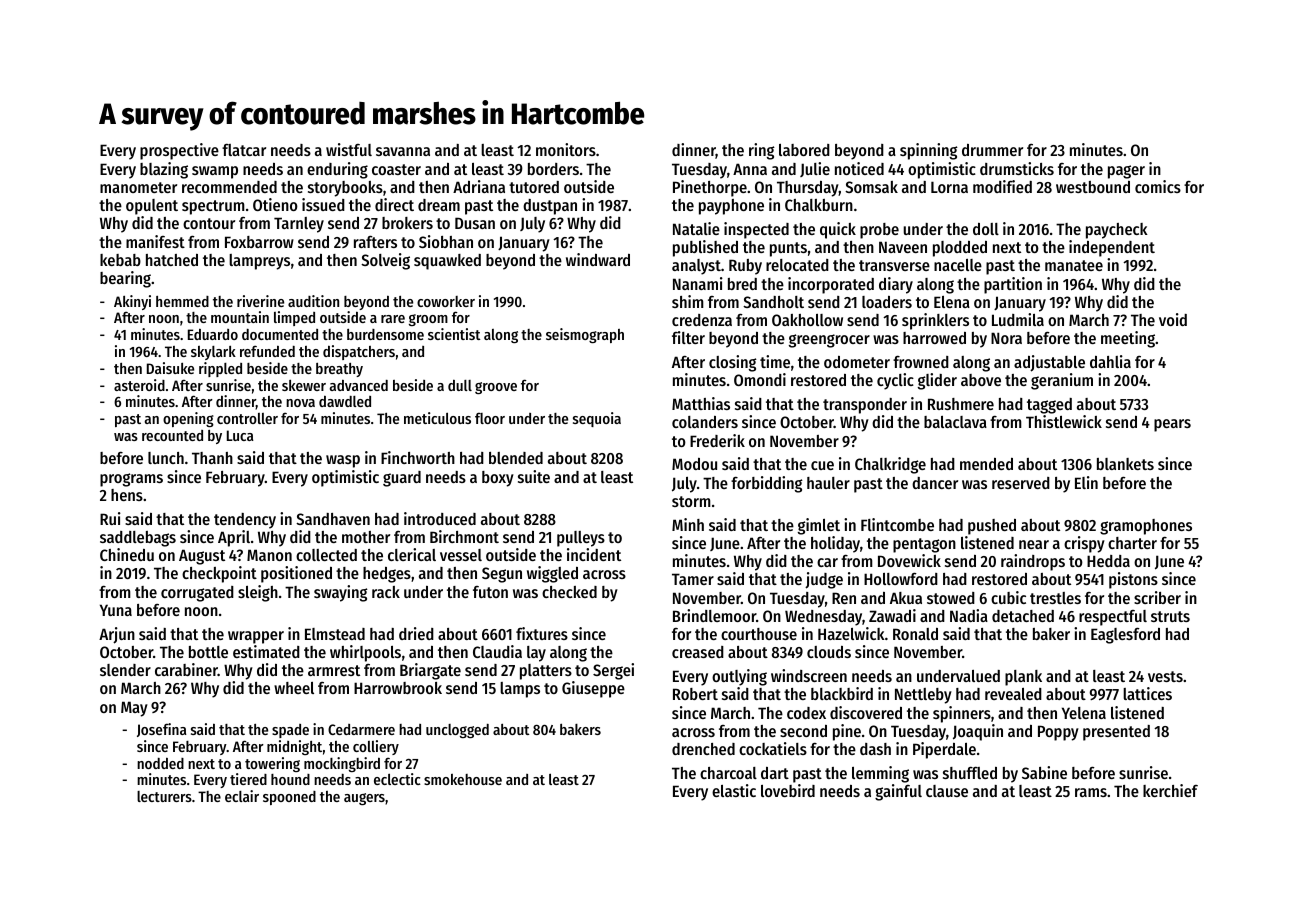  I want to click on rack, so click(386, 592).
